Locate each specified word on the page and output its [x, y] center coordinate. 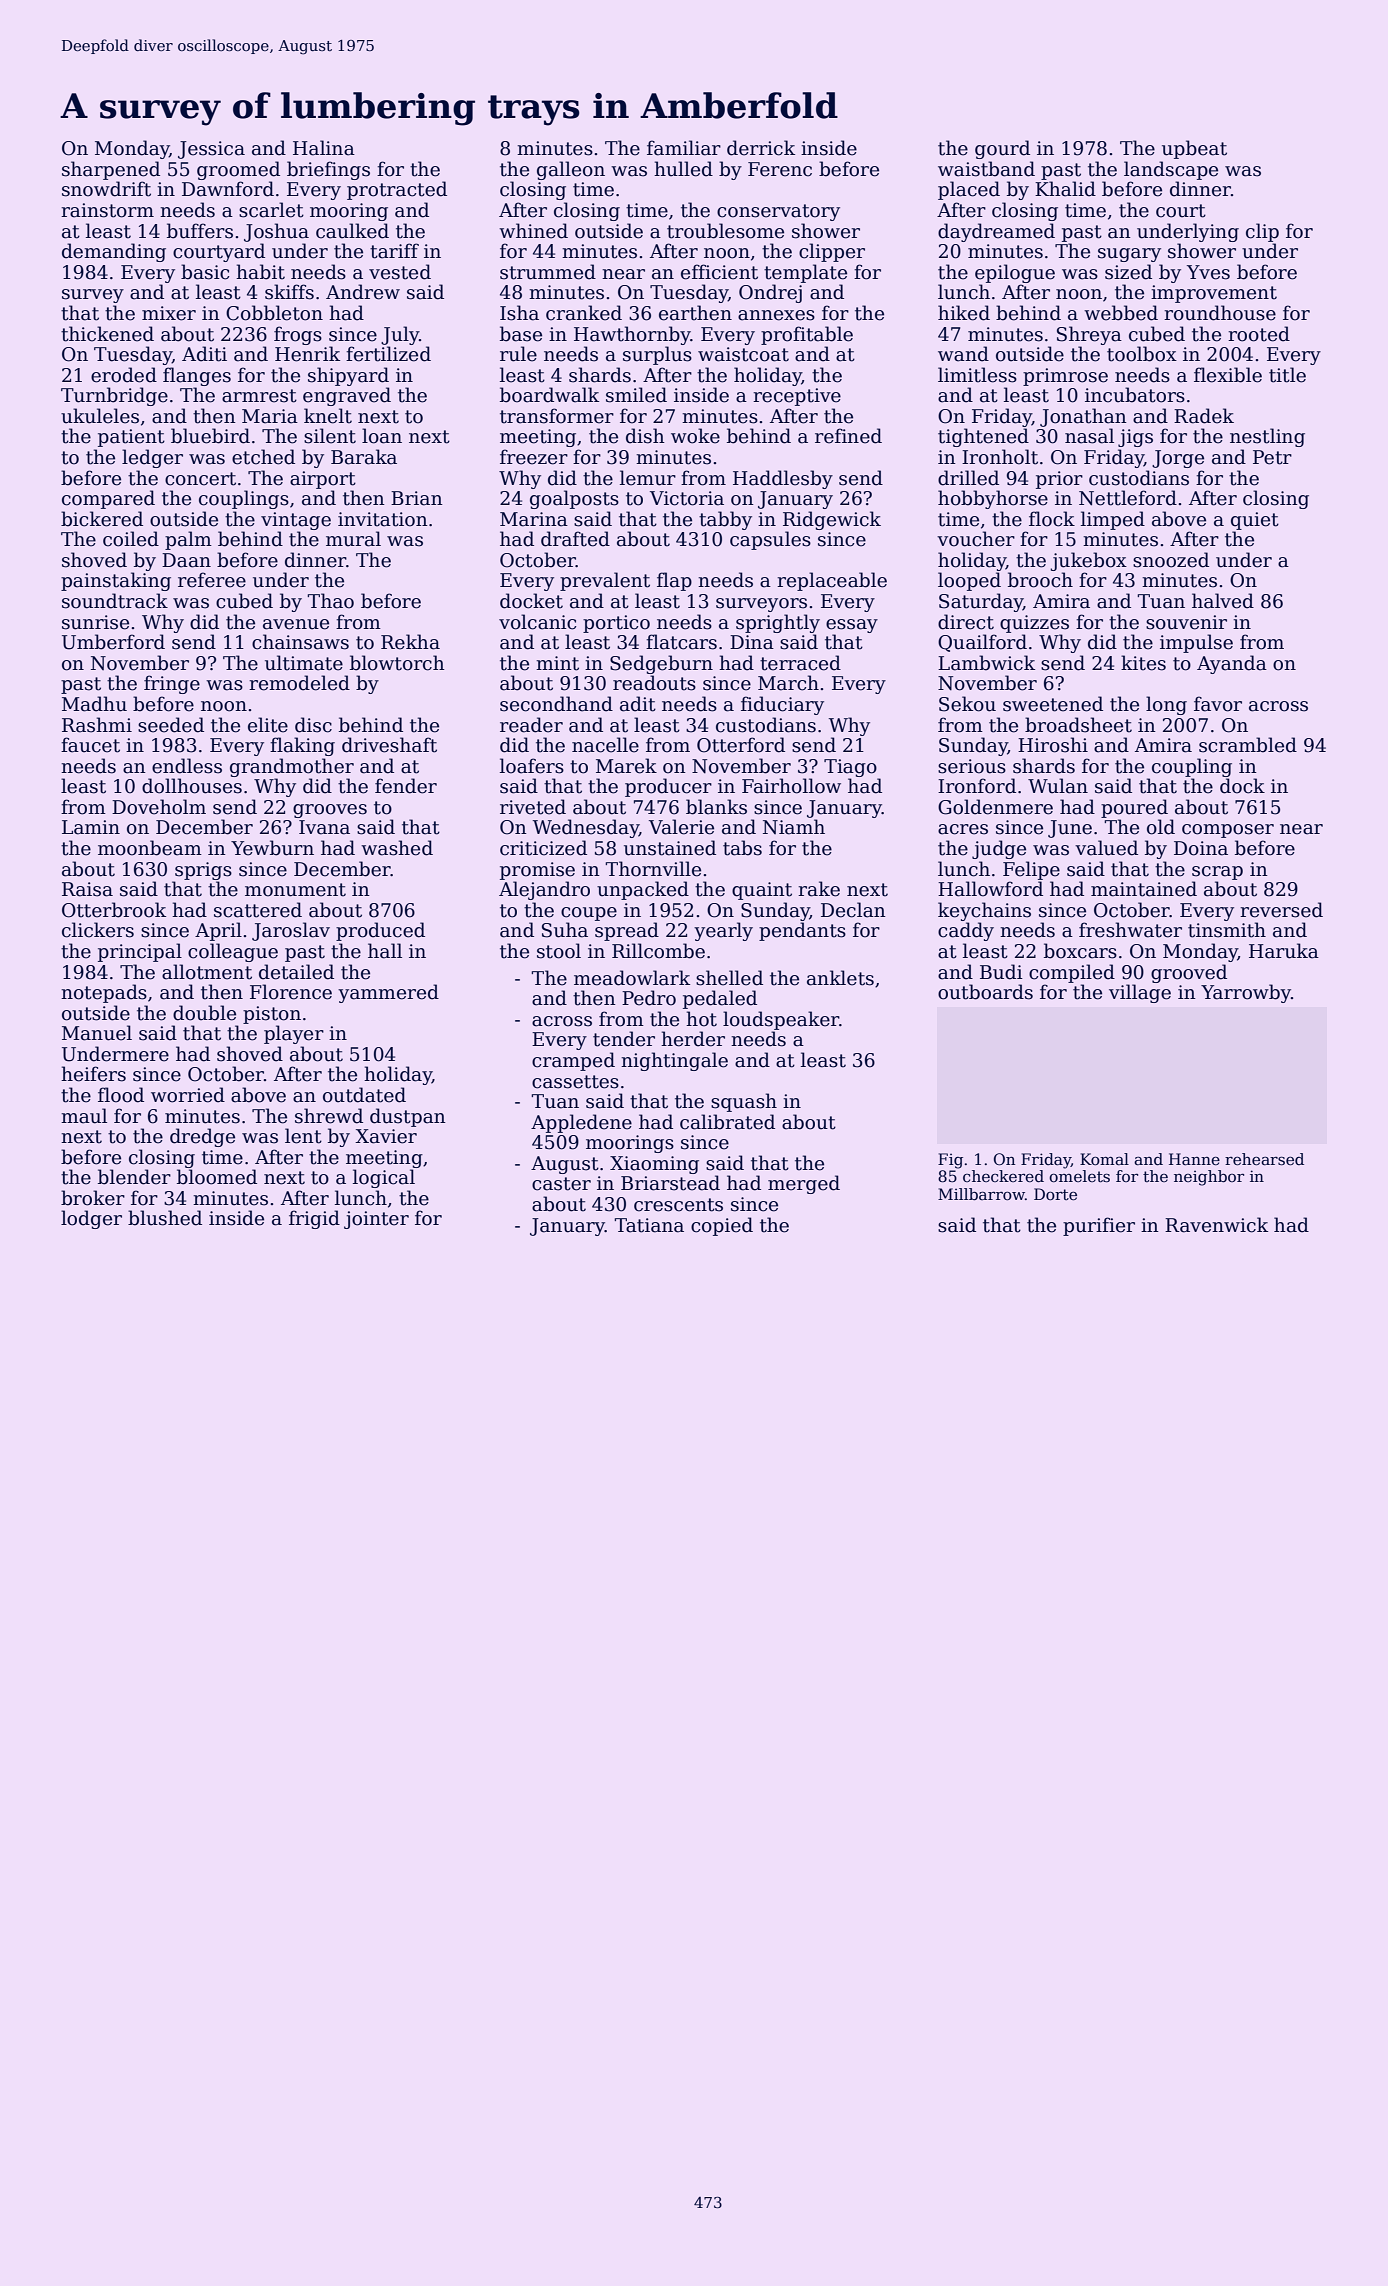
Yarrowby [1246, 993]
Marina [534, 519]
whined [533, 231]
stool [559, 951]
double [204, 1013]
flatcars [681, 642]
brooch [1040, 580]
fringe [172, 684]
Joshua [276, 232]
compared [108, 499]
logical [384, 1178]
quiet [1255, 521]
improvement [1214, 294]
